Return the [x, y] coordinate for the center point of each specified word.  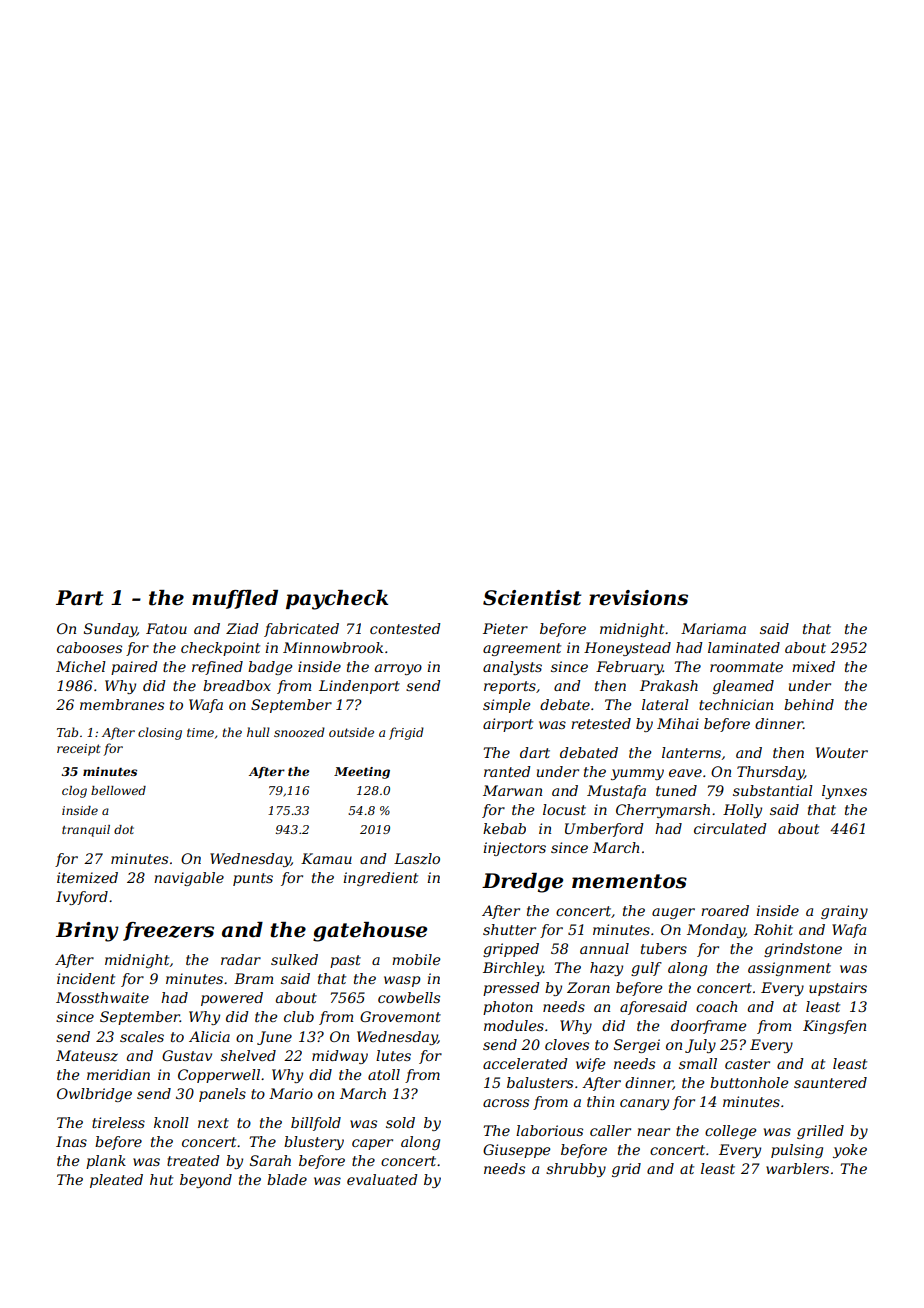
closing [160, 733]
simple [507, 706]
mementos [629, 881]
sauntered [830, 1082]
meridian [118, 1074]
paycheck [337, 600]
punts [253, 879]
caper [372, 1144]
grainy [844, 912]
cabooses [89, 647]
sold [400, 1122]
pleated [116, 1181]
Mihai [678, 723]
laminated [744, 647]
